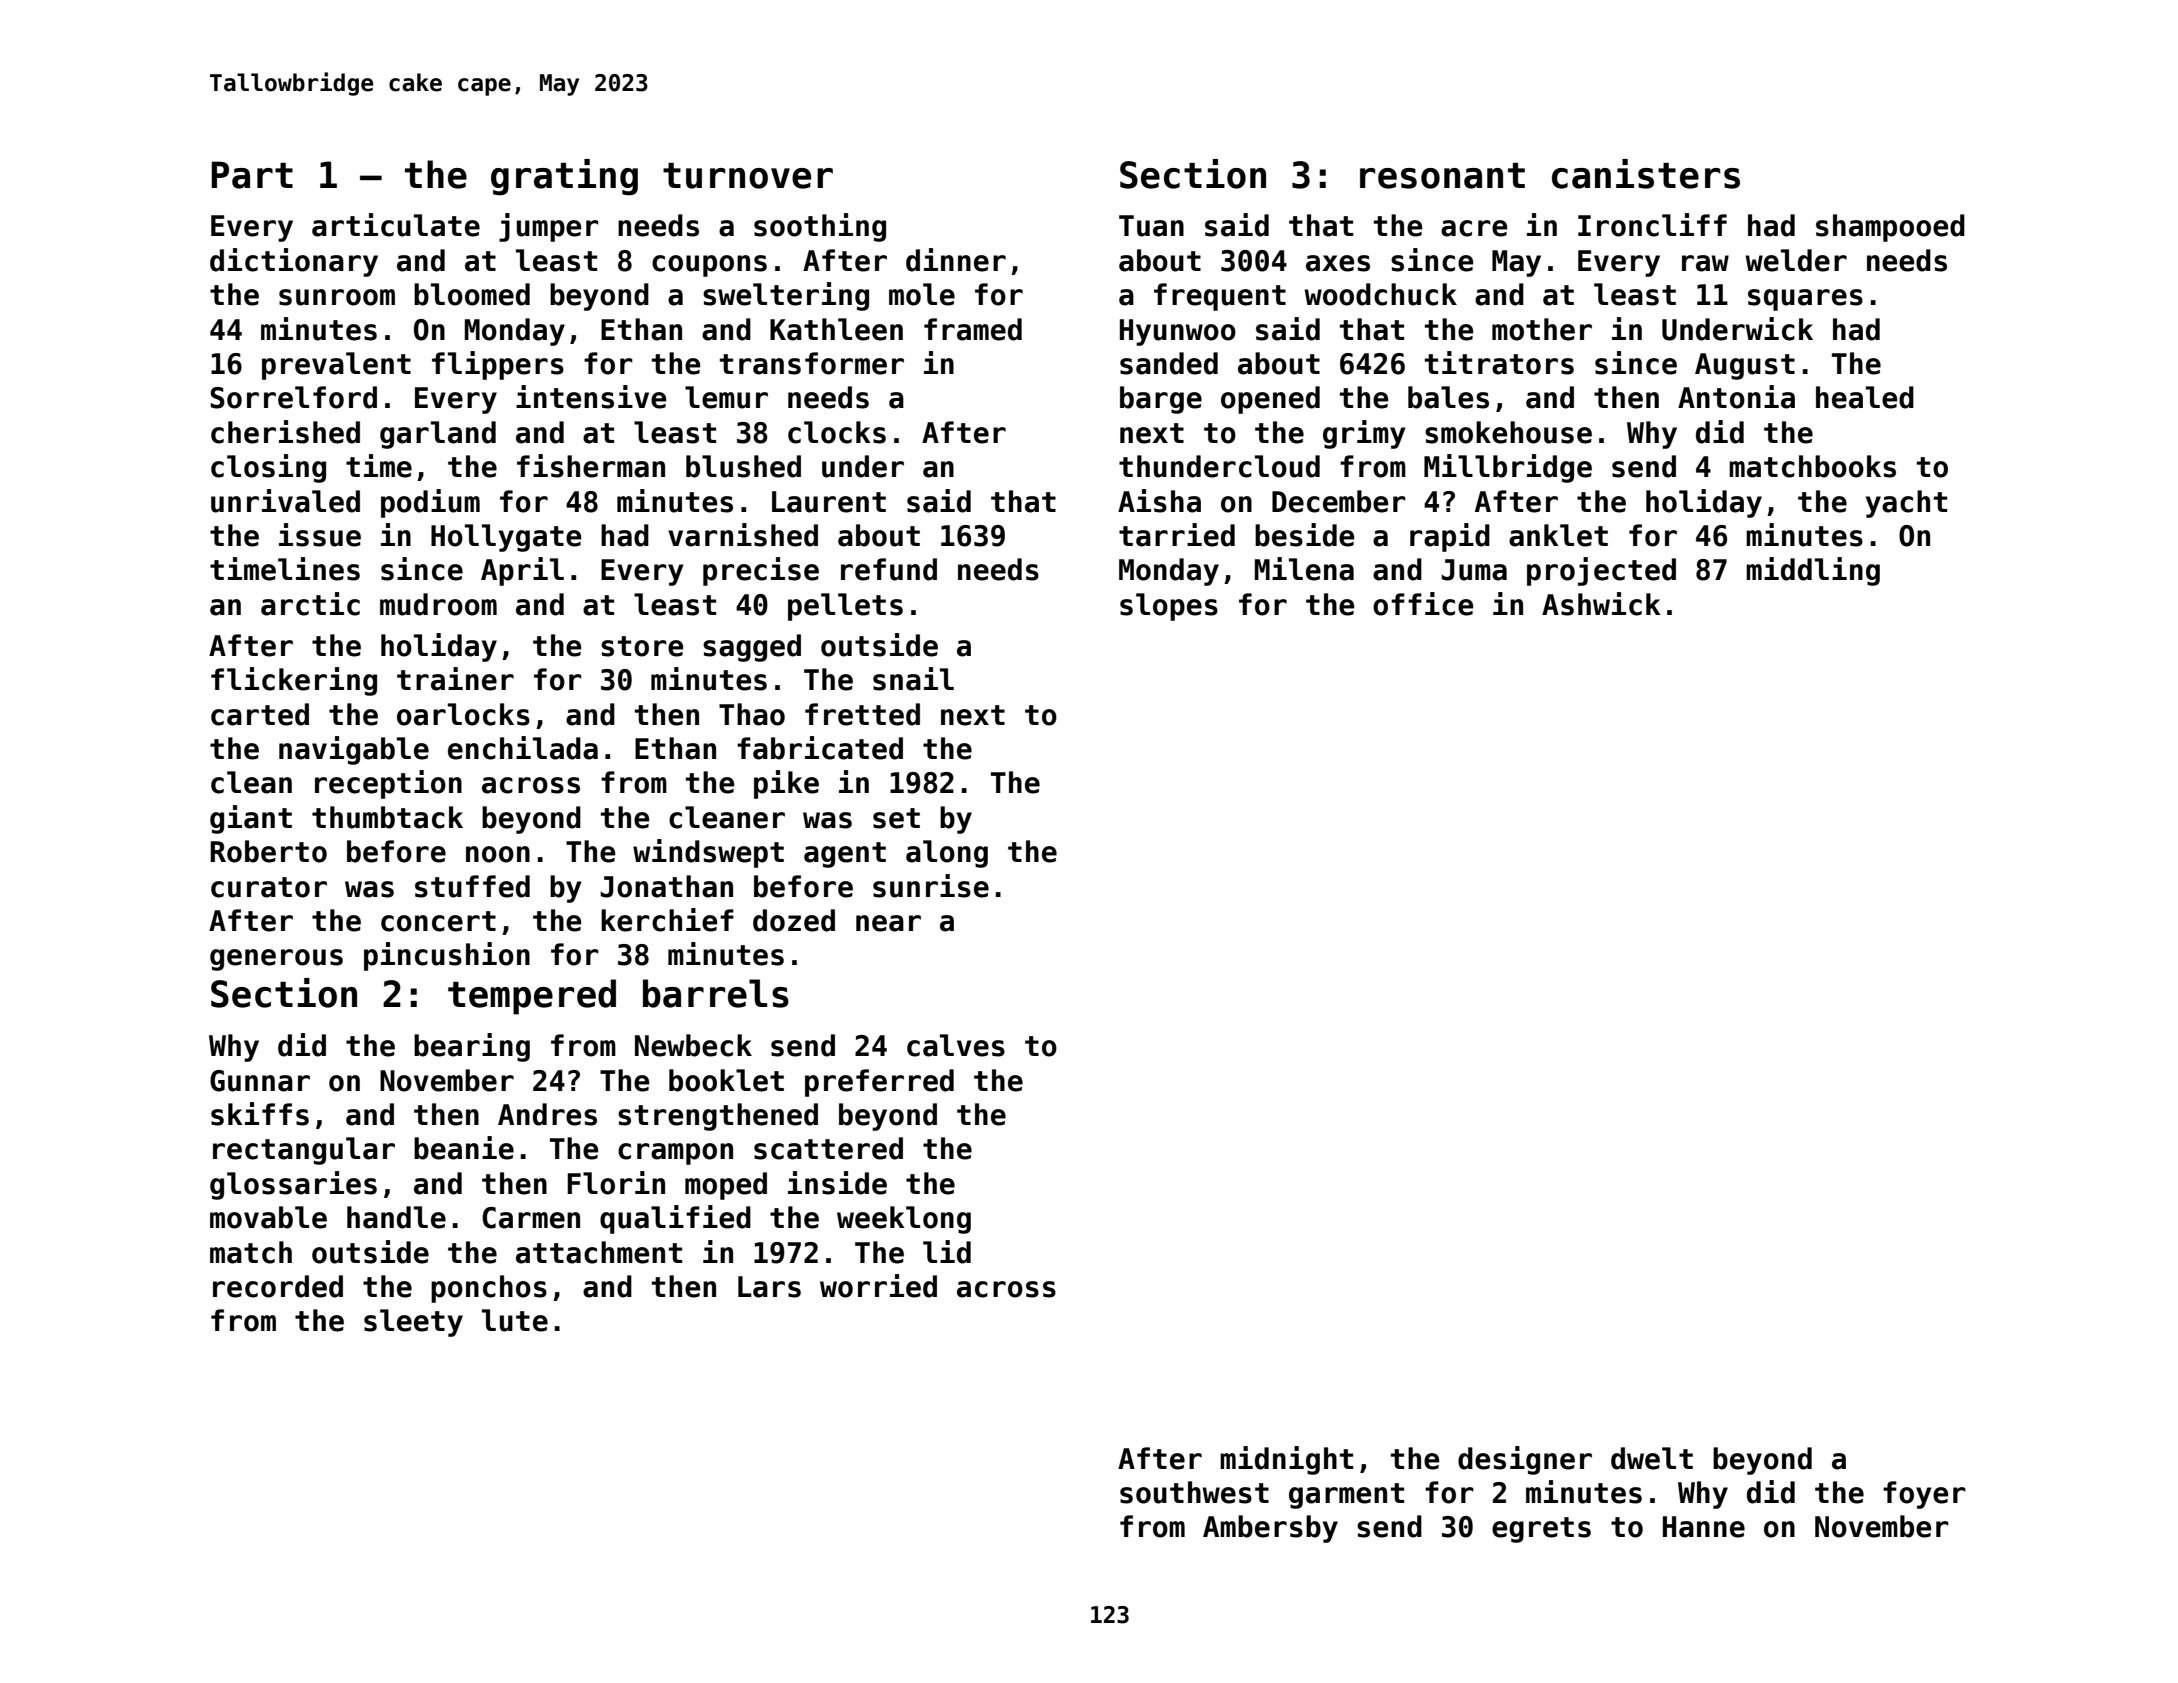 The width and height of the page is (2178, 1683). Describe the element at coordinates (1796, 260) in the page. I see `welder` at that location.
